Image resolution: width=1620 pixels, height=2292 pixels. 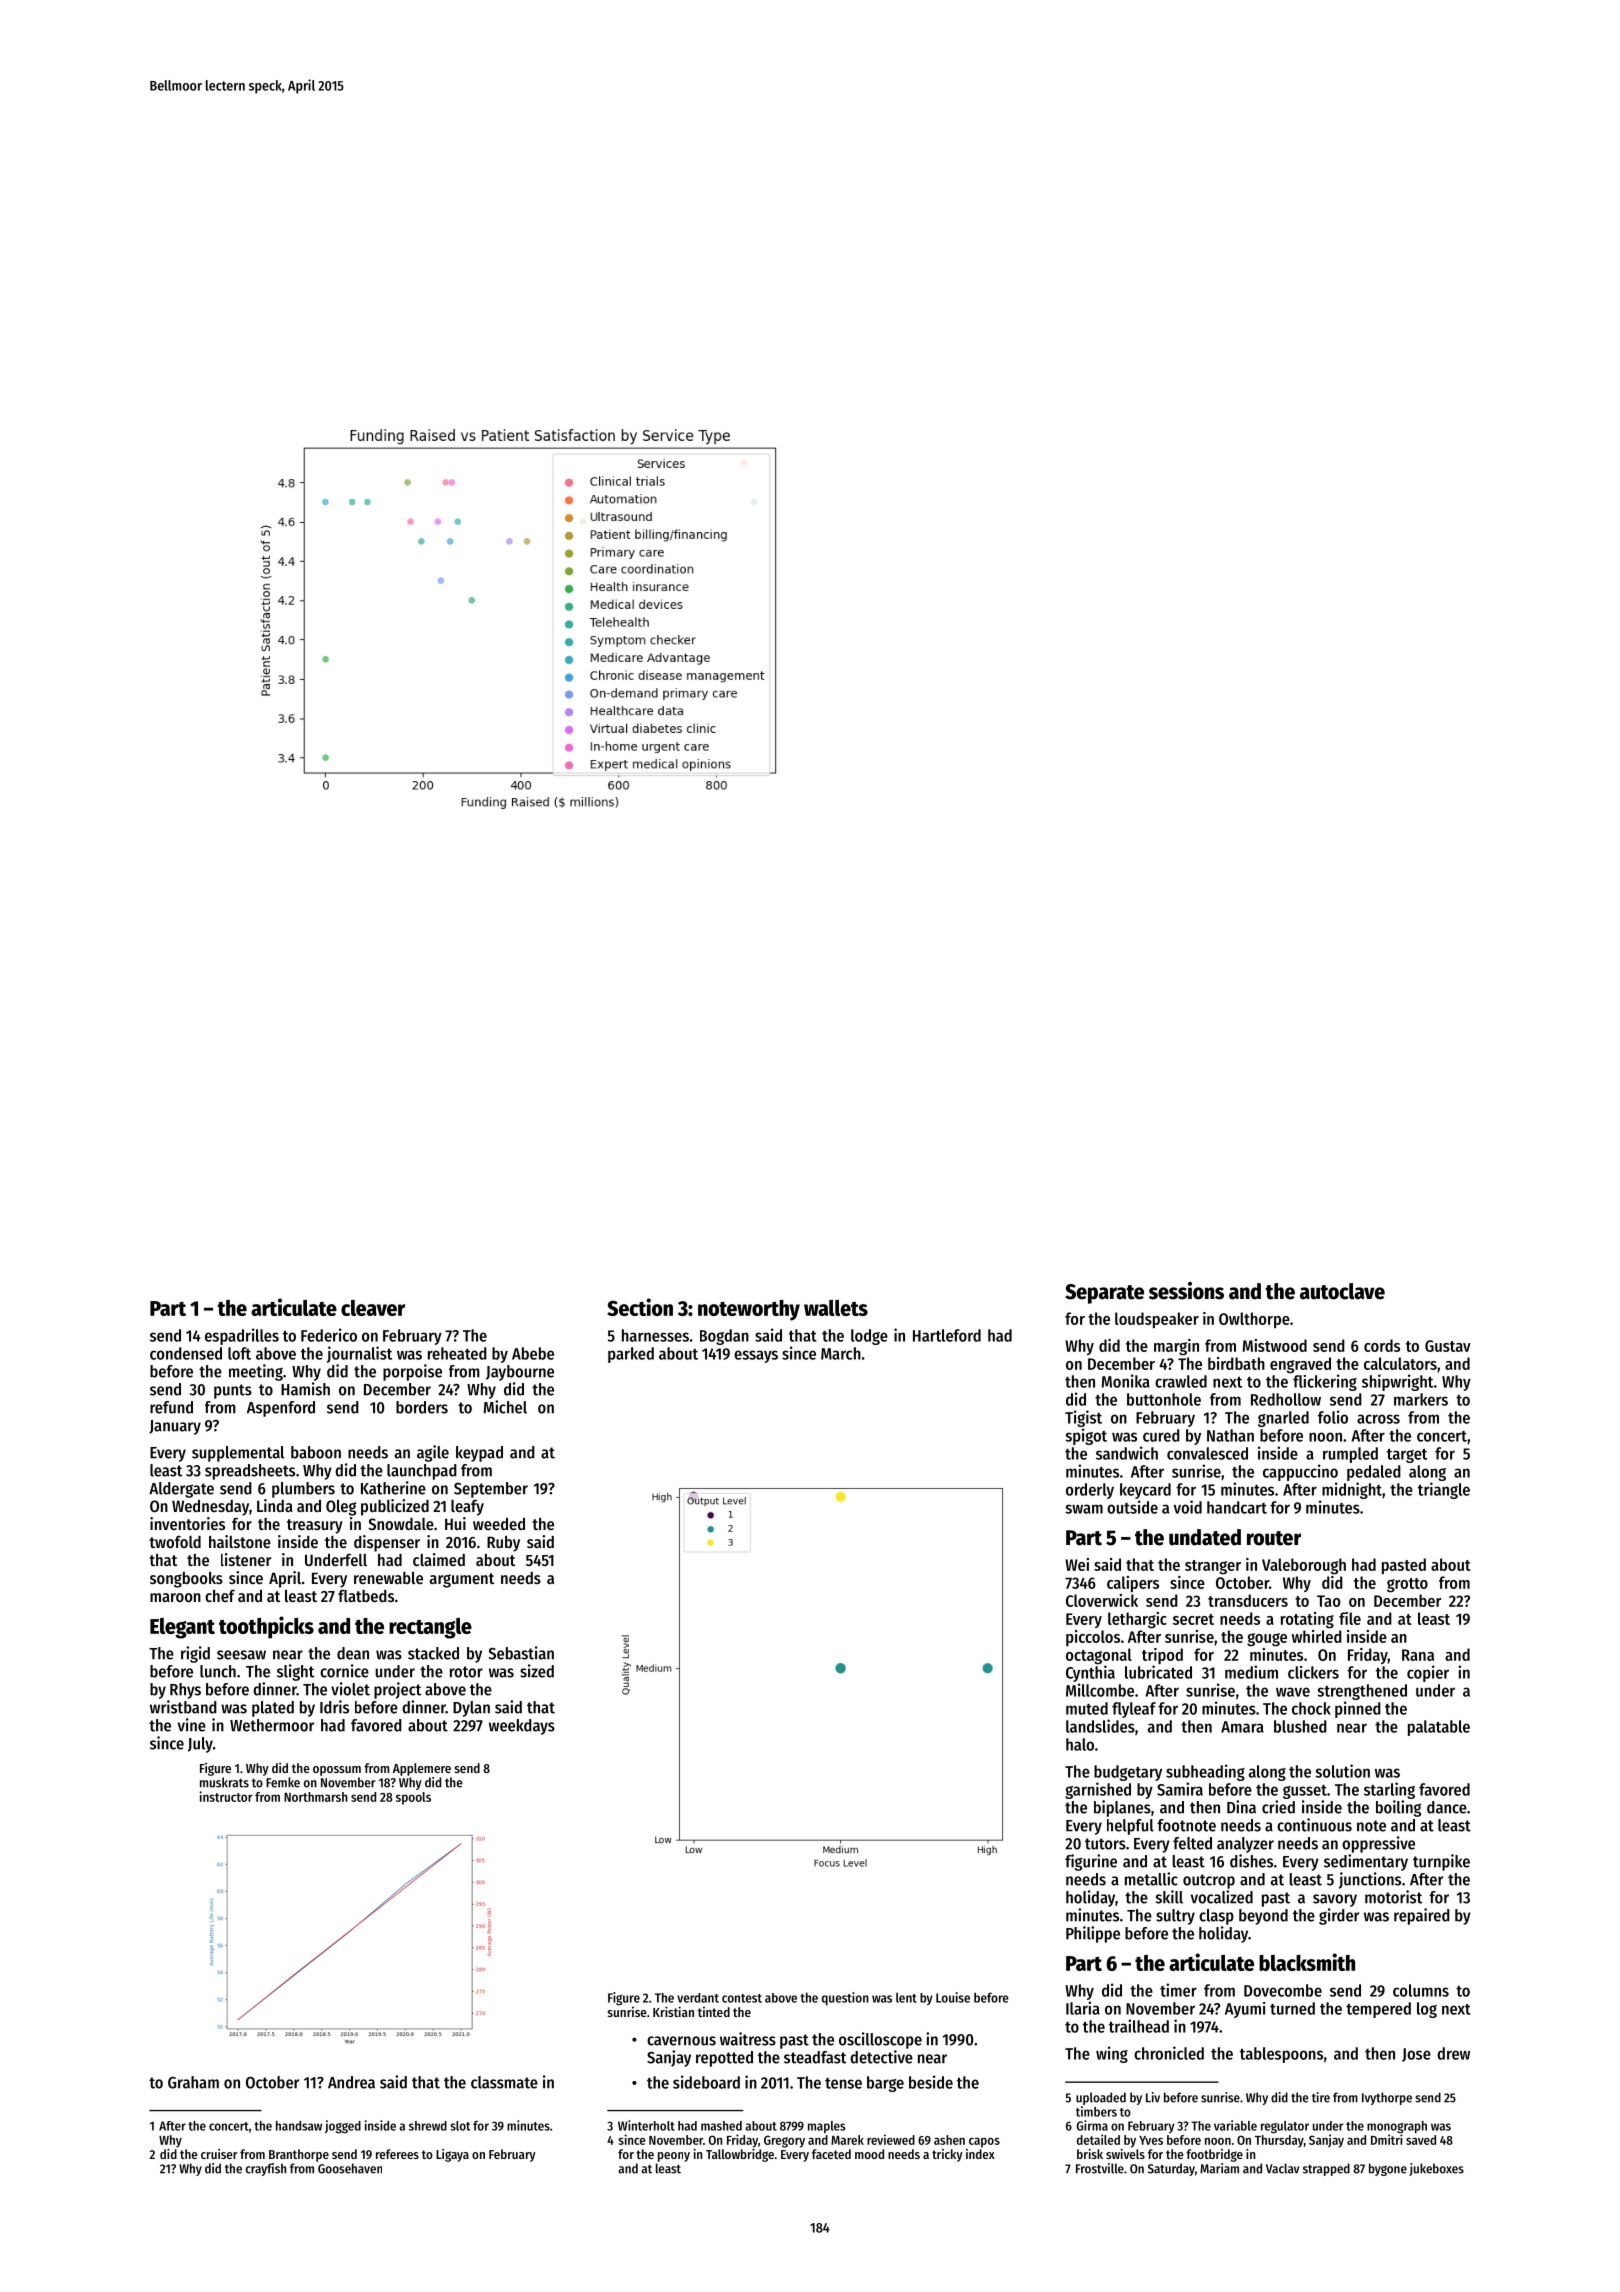 I want to click on halo, so click(x=1080, y=1744).
